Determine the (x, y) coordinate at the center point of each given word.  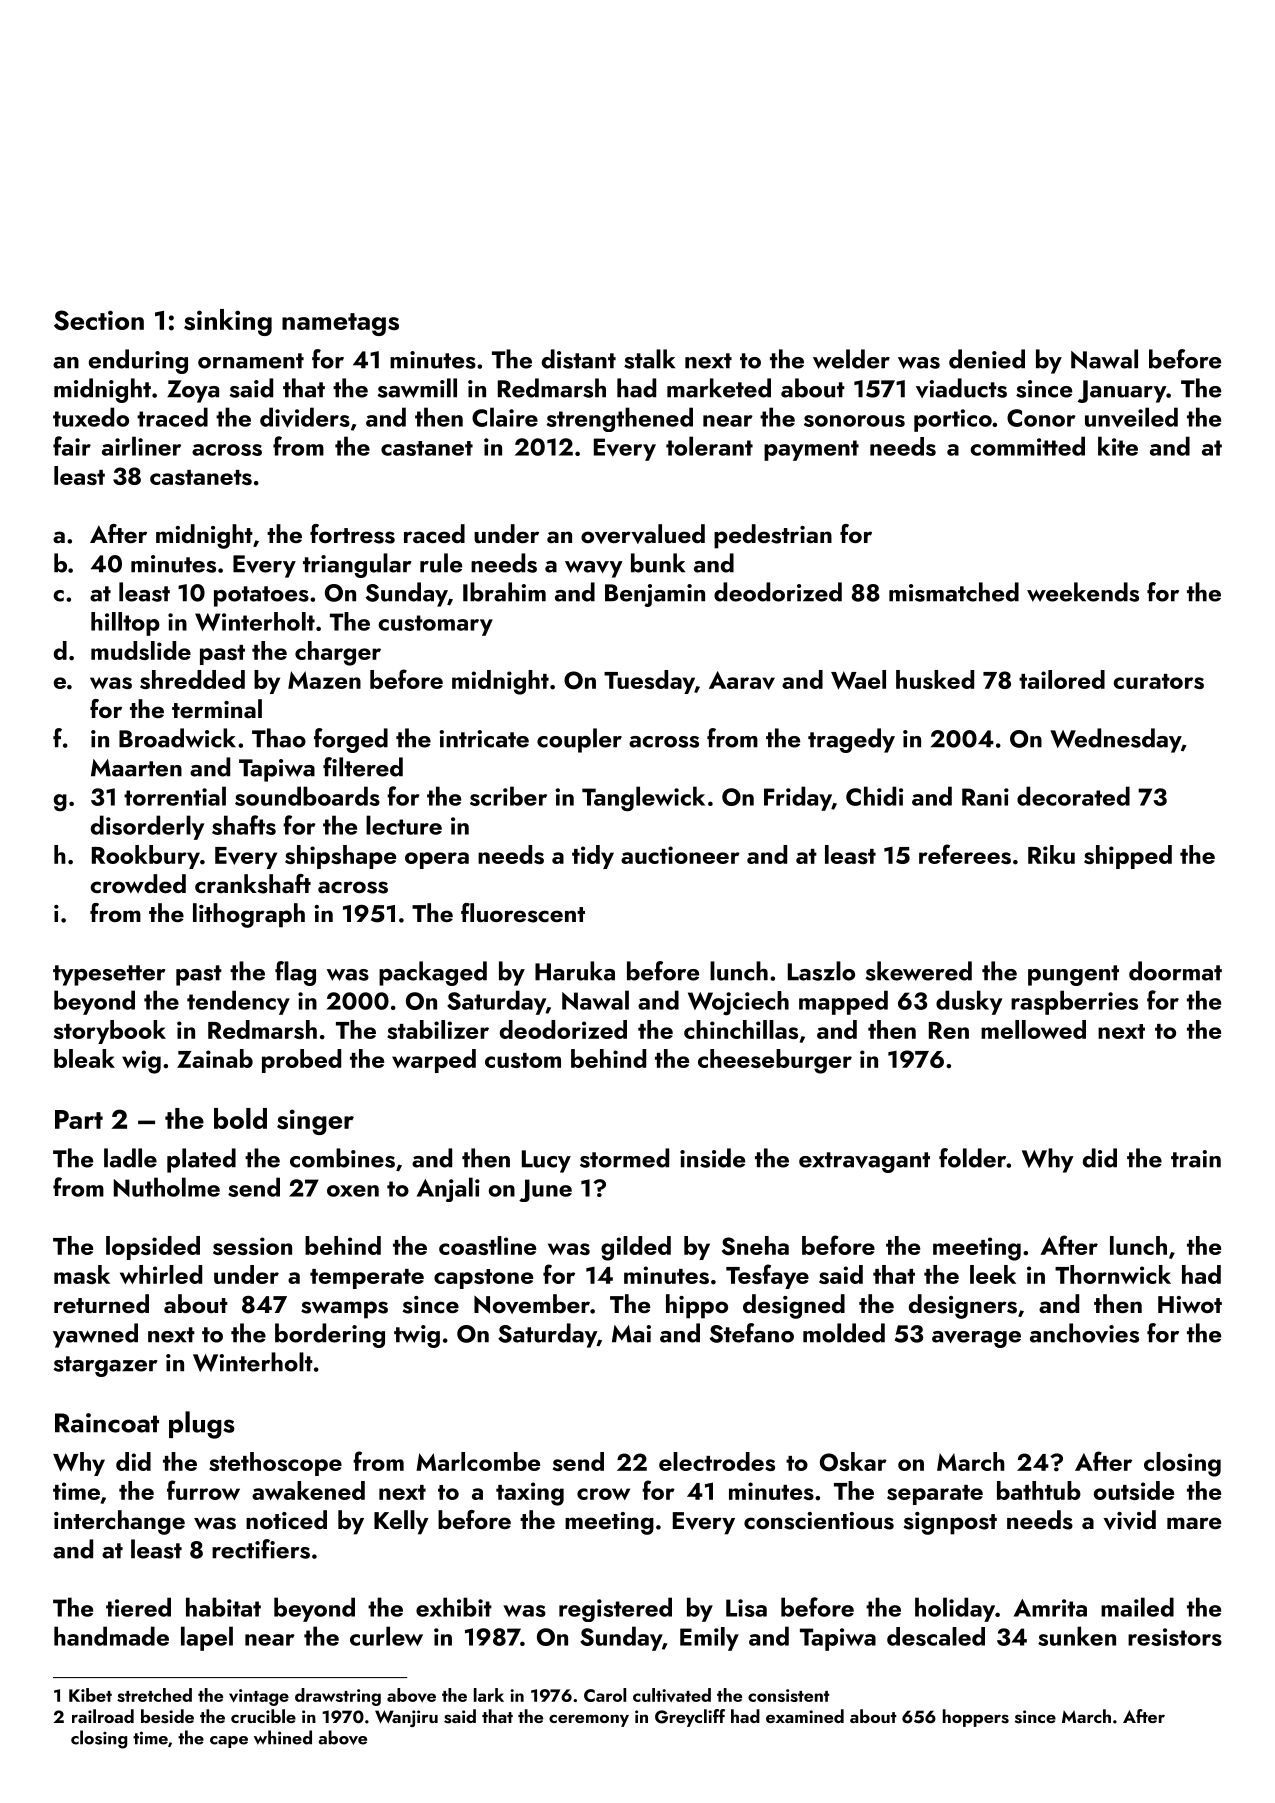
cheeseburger (775, 1061)
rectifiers (261, 1549)
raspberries (1074, 1002)
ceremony (589, 1720)
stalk (649, 359)
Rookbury (146, 857)
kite (1118, 446)
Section (99, 320)
